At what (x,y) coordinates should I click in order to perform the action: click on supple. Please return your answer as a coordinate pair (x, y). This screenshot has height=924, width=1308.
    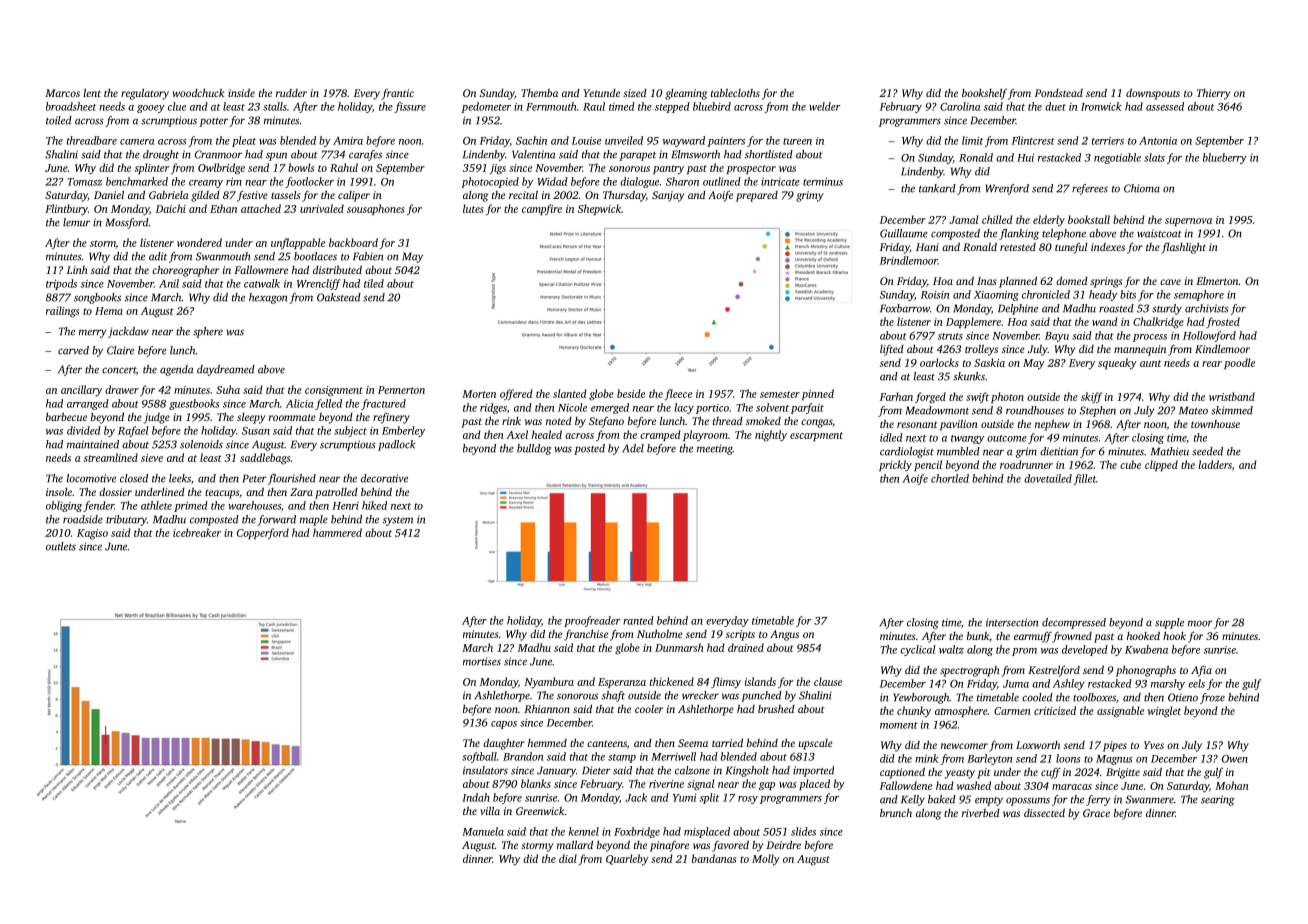
    Looking at the image, I should click on (1169, 623).
